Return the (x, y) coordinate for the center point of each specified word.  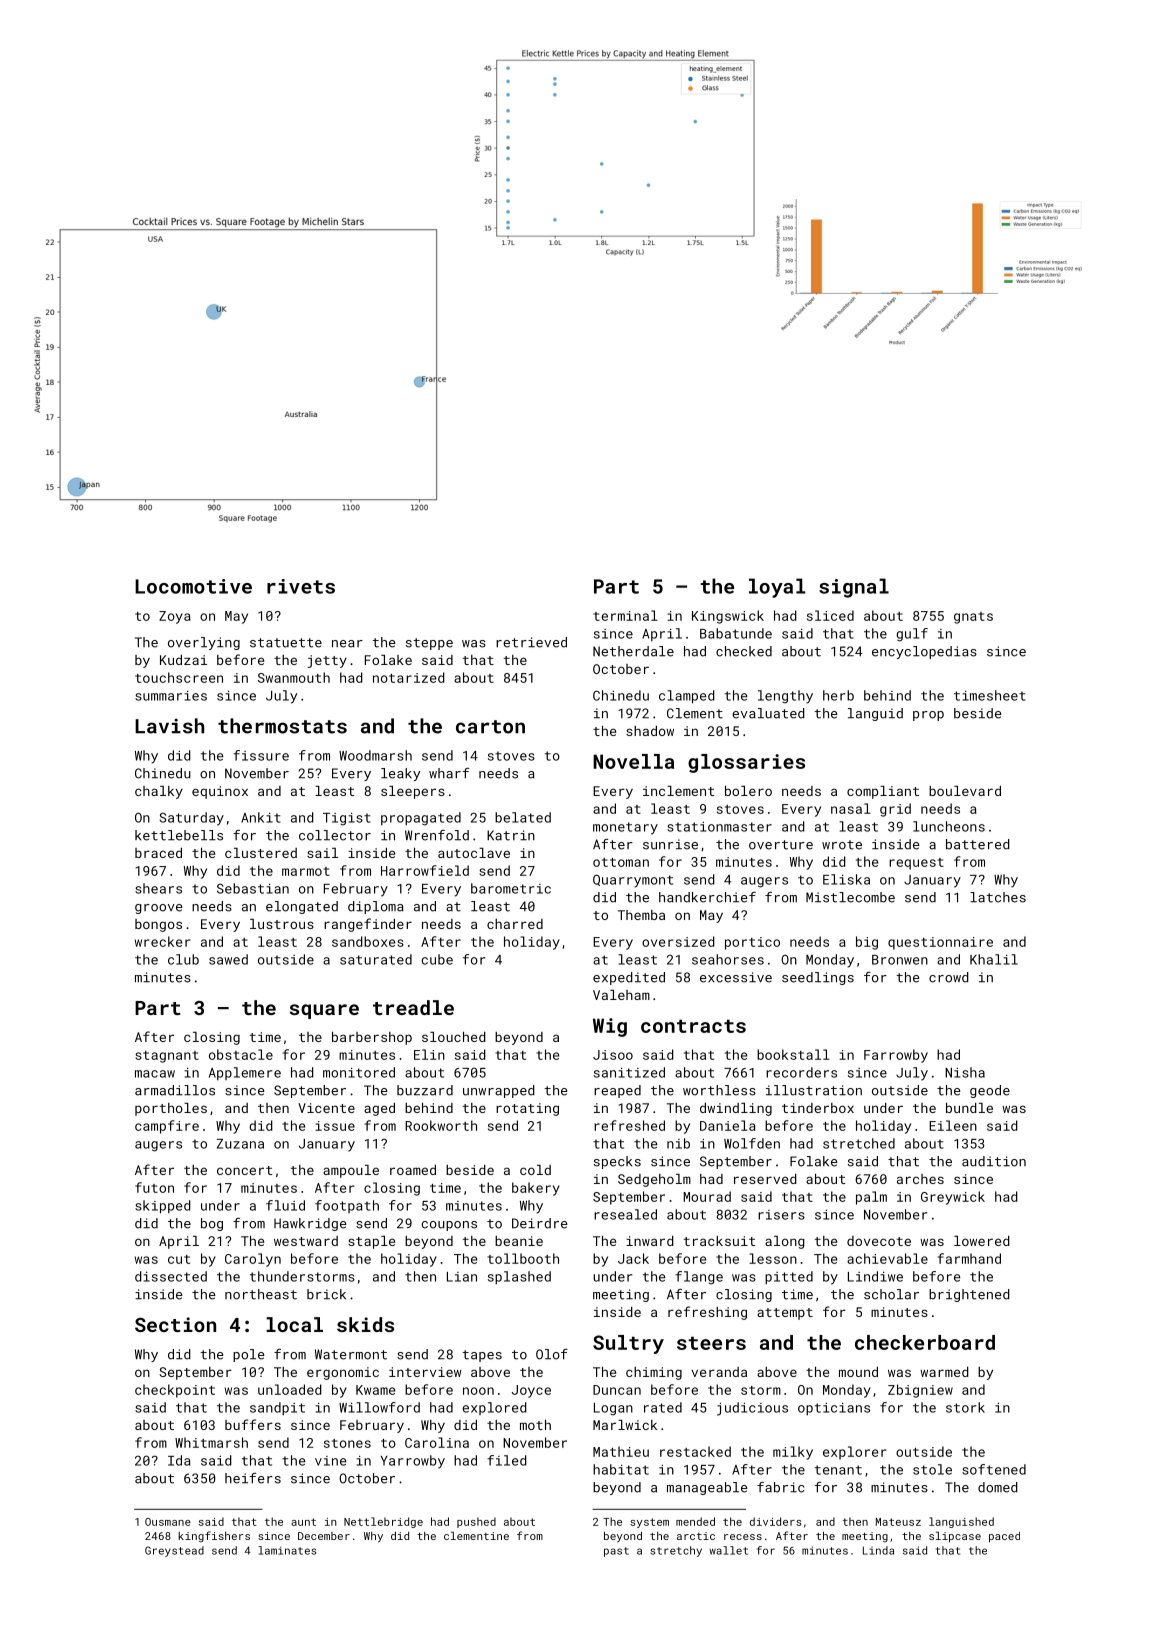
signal (854, 588)
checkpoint (175, 1391)
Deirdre (540, 1223)
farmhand (969, 1258)
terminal (625, 615)
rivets (301, 586)
